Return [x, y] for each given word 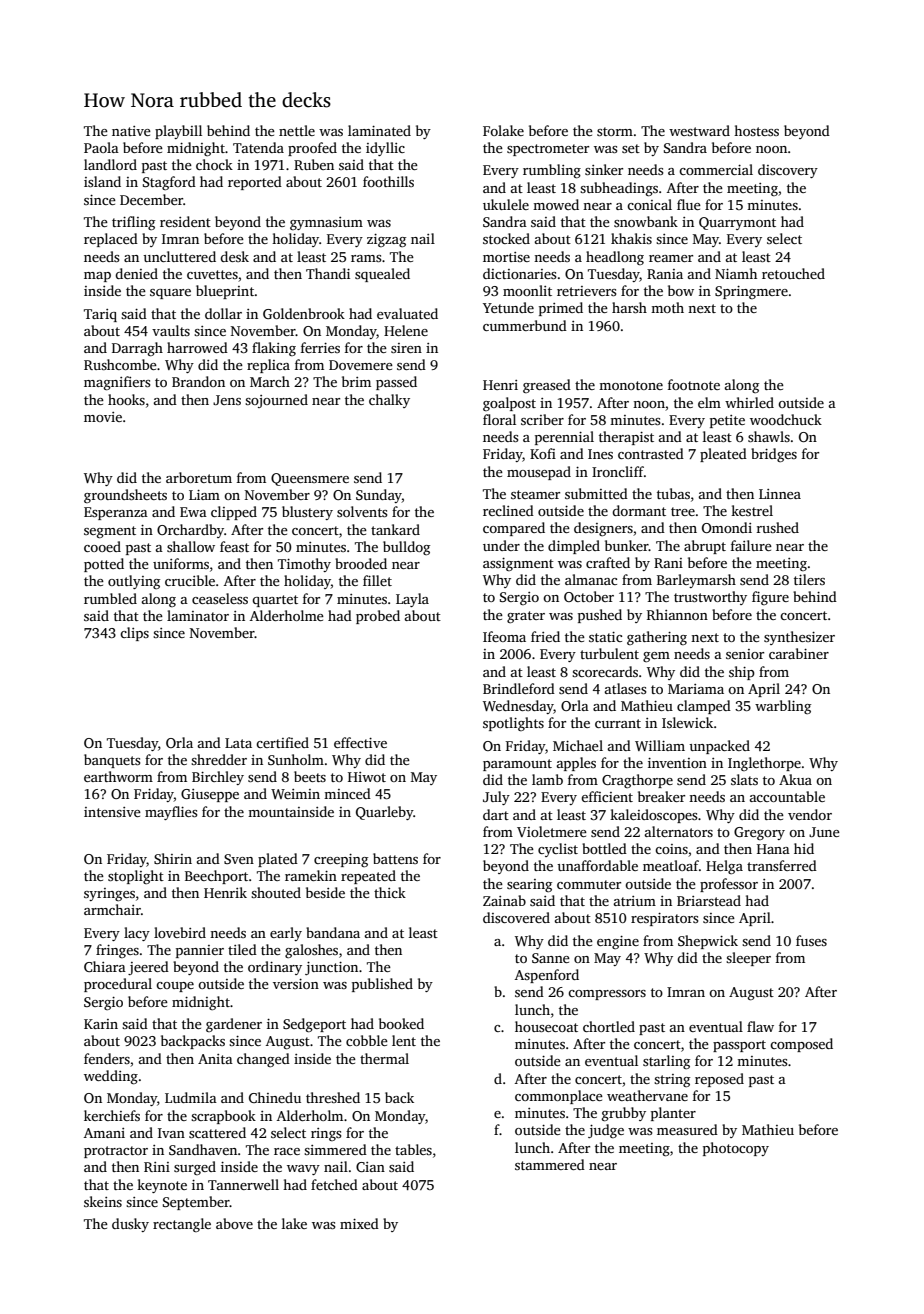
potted [104, 565]
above [234, 1223]
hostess [756, 130]
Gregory [759, 833]
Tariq [100, 315]
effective [360, 742]
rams [366, 258]
